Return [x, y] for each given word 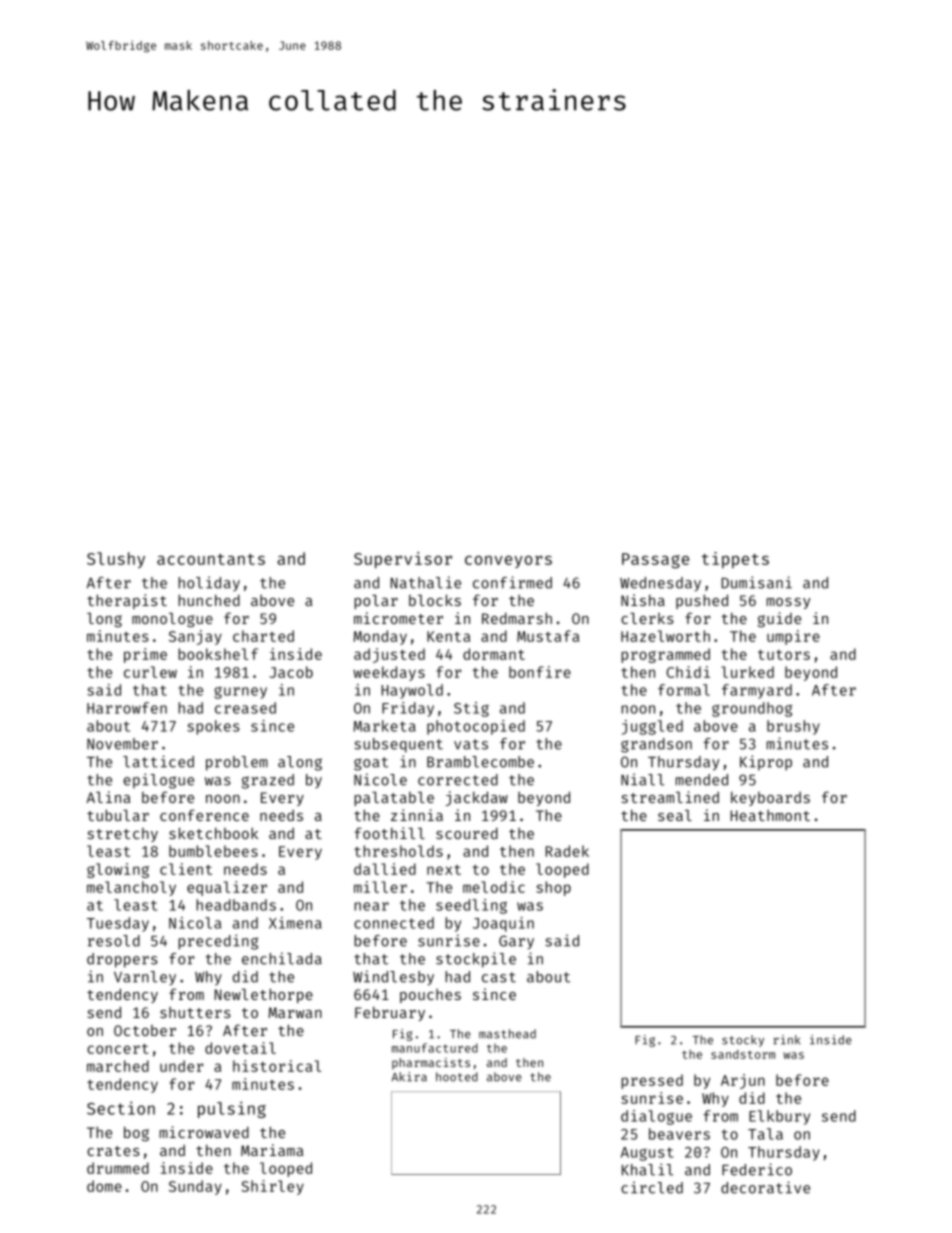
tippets [735, 560]
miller [380, 887]
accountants [211, 559]
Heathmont [770, 815]
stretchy [123, 835]
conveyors [508, 562]
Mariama [272, 1150]
